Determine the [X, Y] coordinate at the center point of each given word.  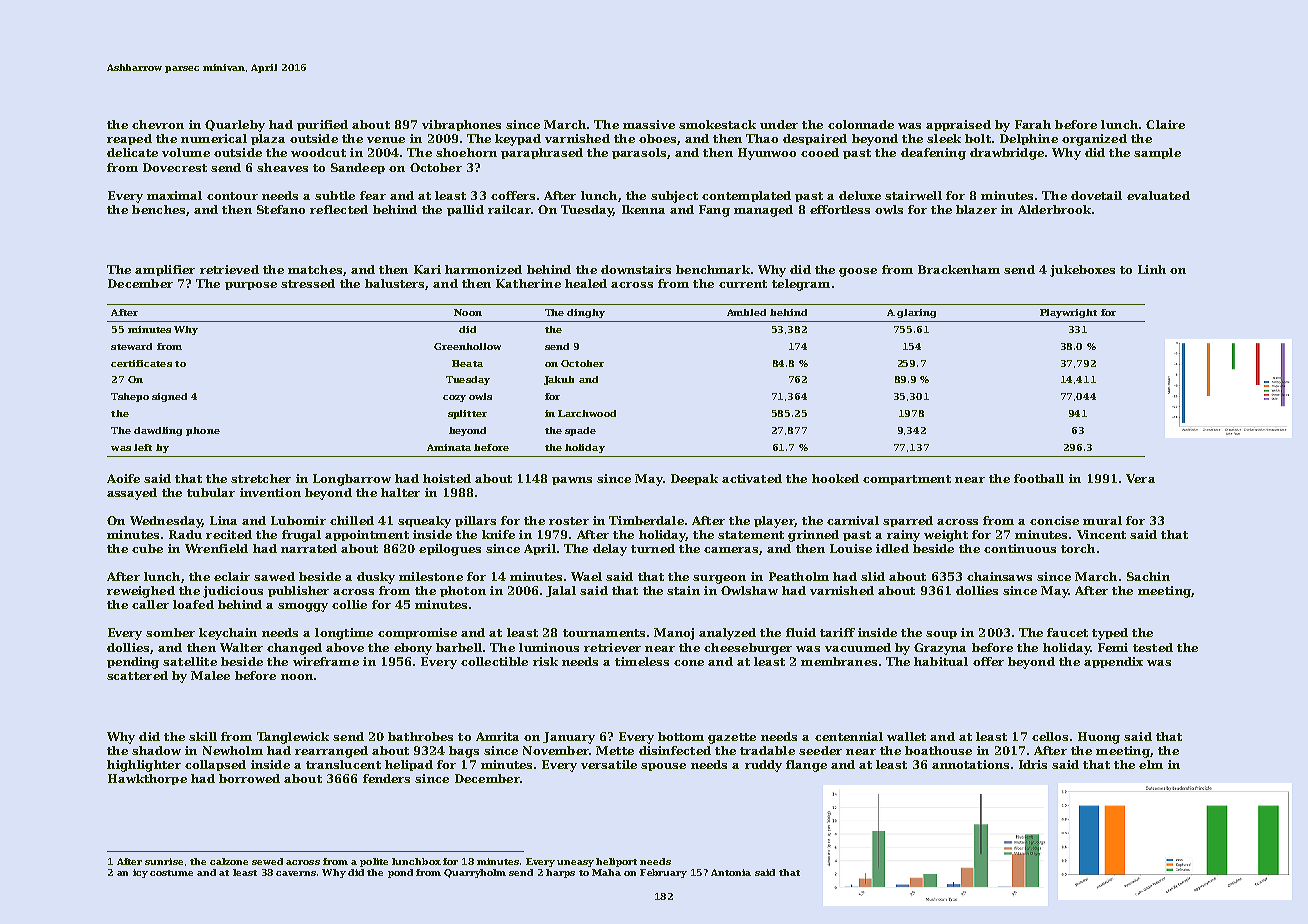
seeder [820, 750]
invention [270, 492]
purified [322, 125]
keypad [518, 140]
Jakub [559, 380]
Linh [1152, 269]
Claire [1165, 124]
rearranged [331, 752]
